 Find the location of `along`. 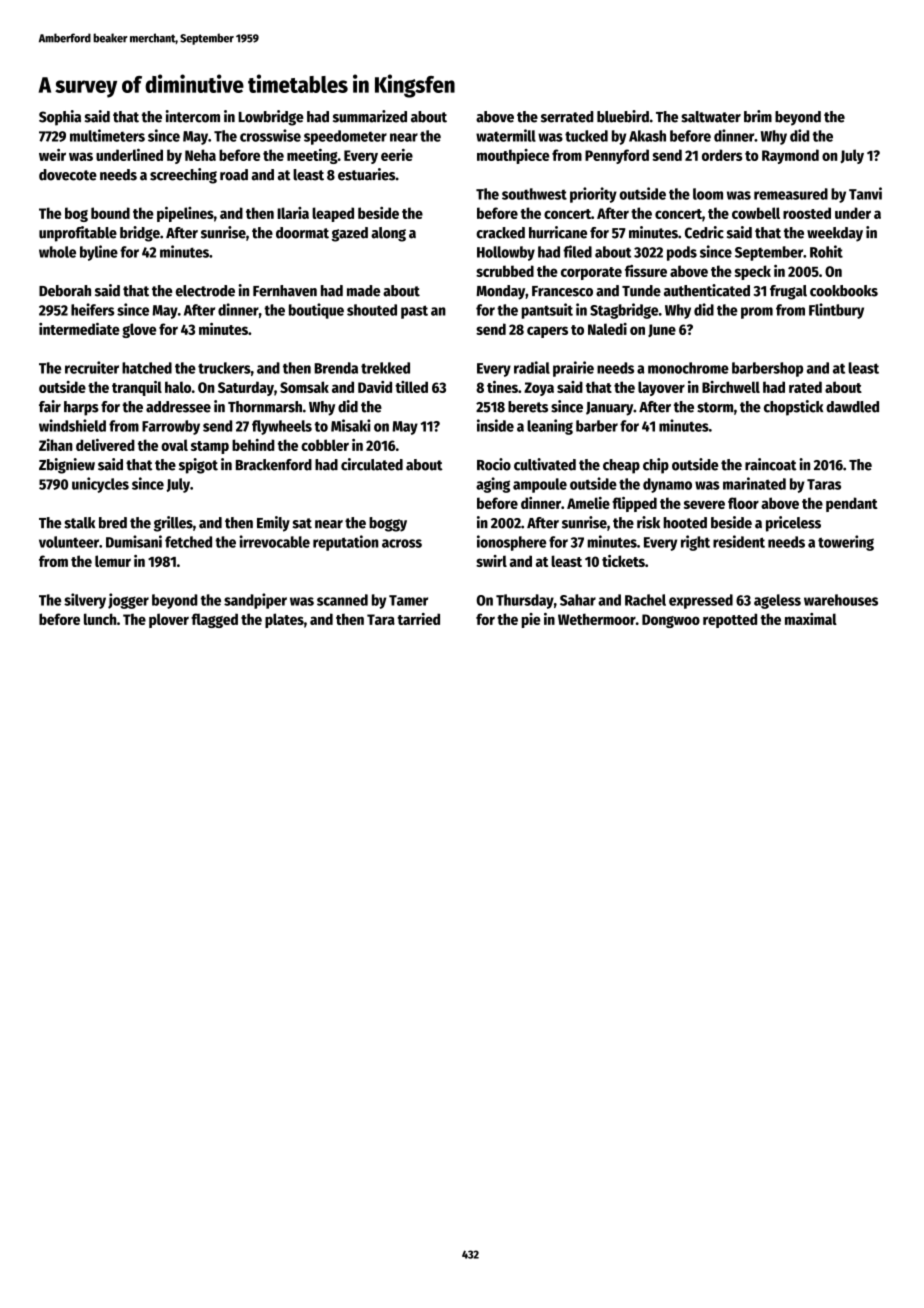

along is located at coordinates (388, 234).
